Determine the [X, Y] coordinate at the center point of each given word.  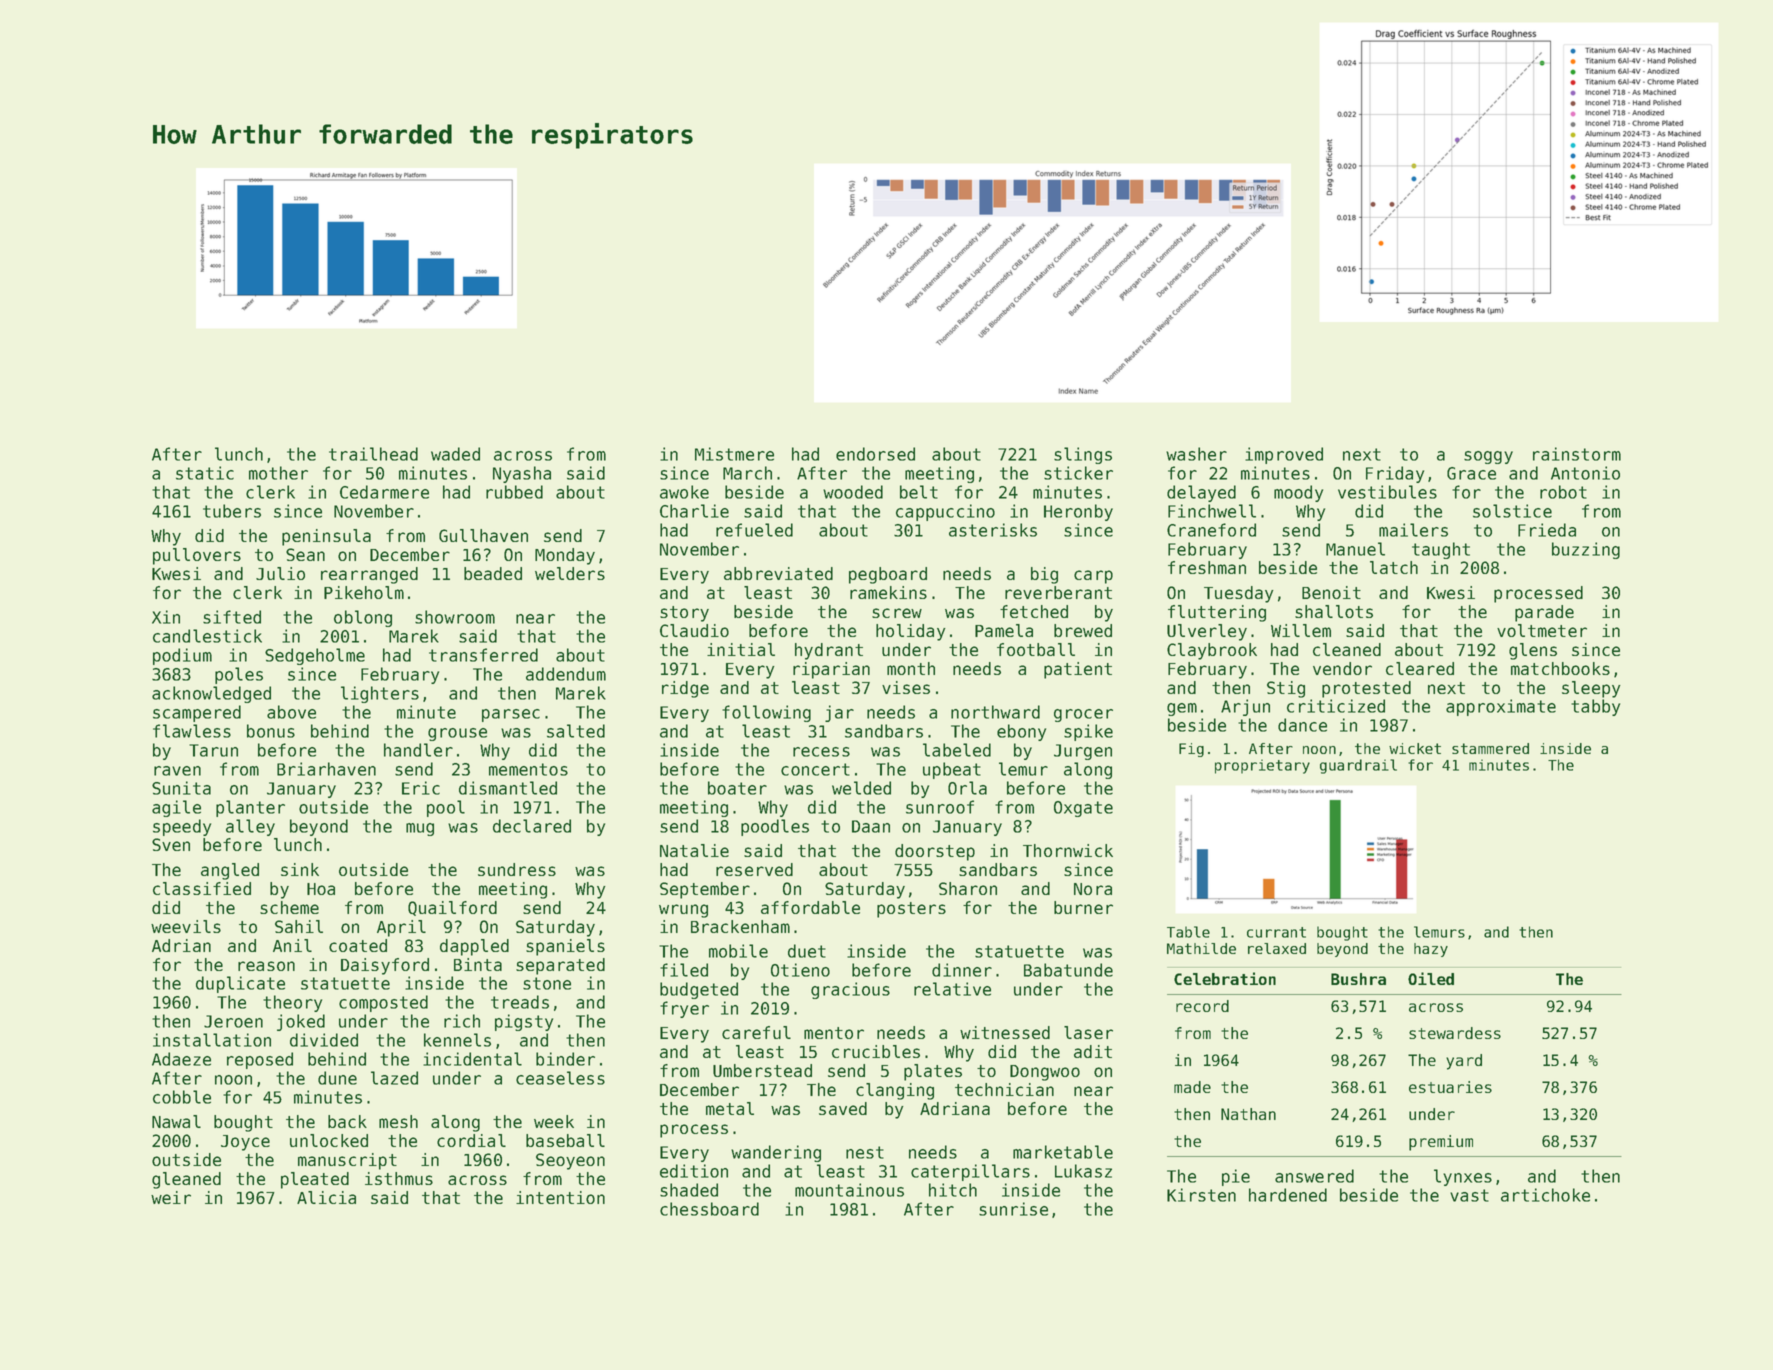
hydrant [829, 651]
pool [446, 808]
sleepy [1591, 689]
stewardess [1455, 1033]
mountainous [849, 1190]
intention [560, 1197]
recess [821, 752]
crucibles [876, 1051]
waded [455, 454]
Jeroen [233, 1021]
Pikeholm [364, 592]
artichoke [1545, 1195]
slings [1083, 455]
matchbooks [1560, 668]
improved [1284, 455]
